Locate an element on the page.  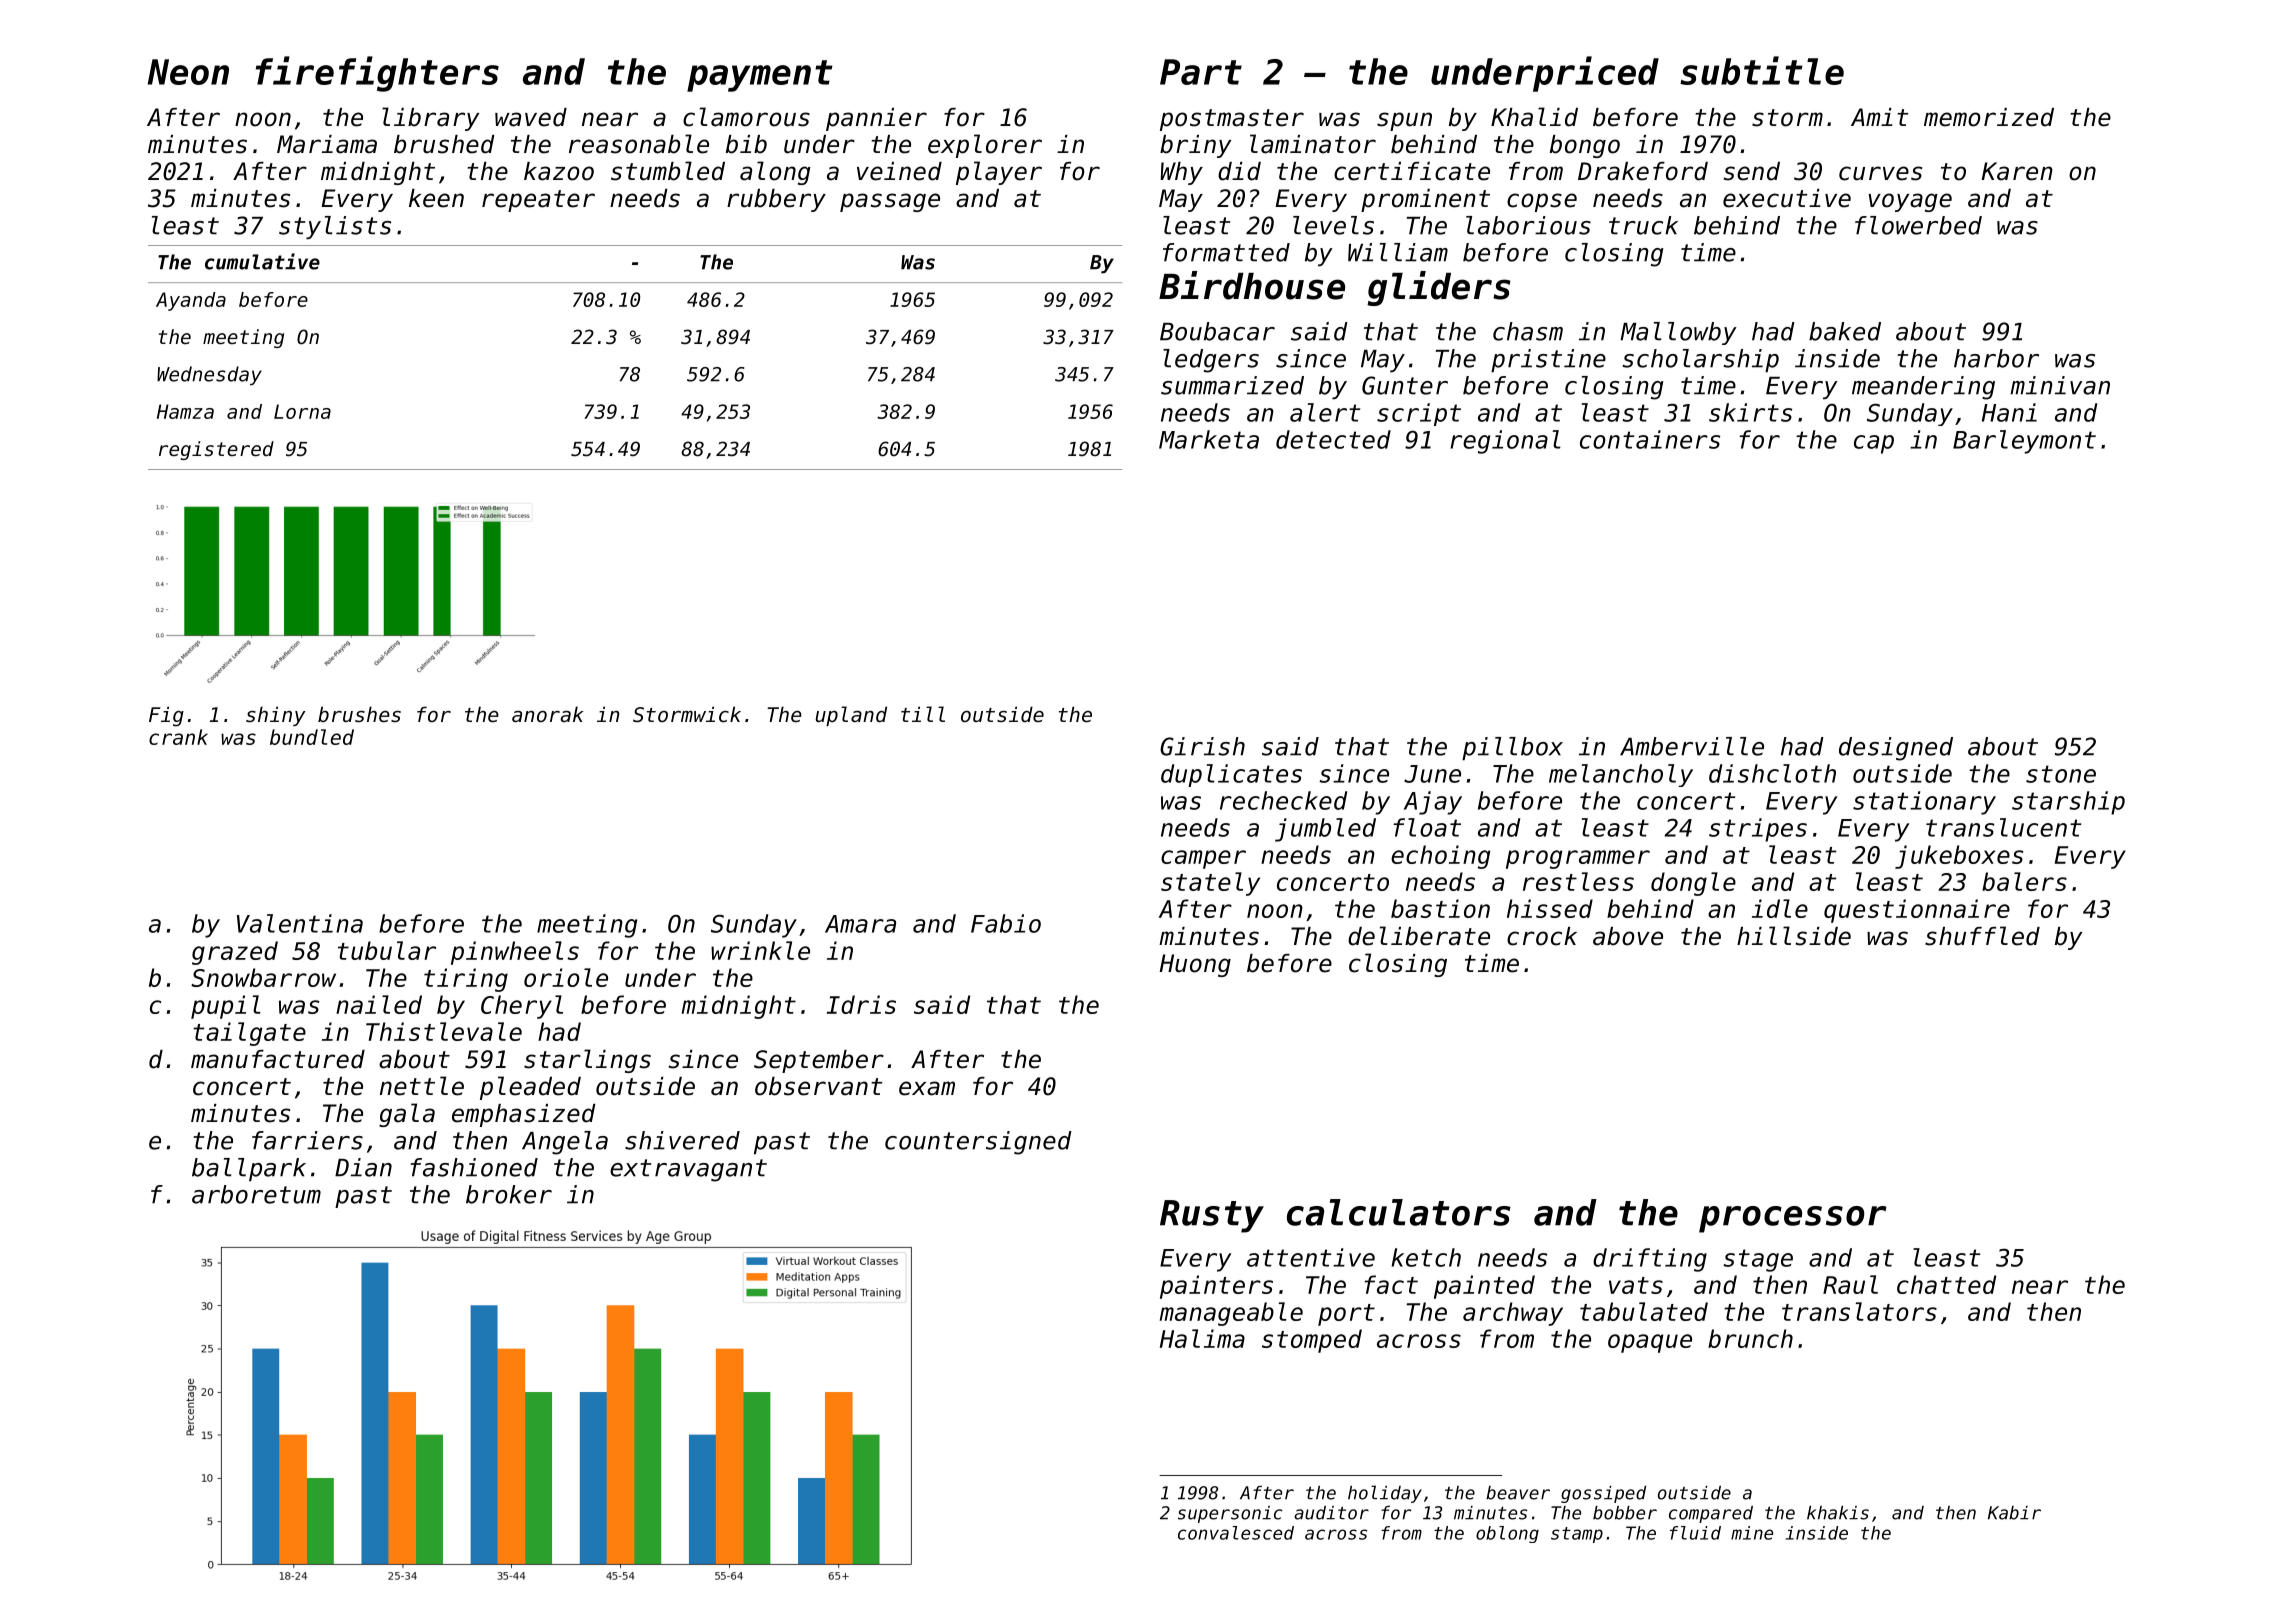
Cheryl is located at coordinates (522, 1007).
